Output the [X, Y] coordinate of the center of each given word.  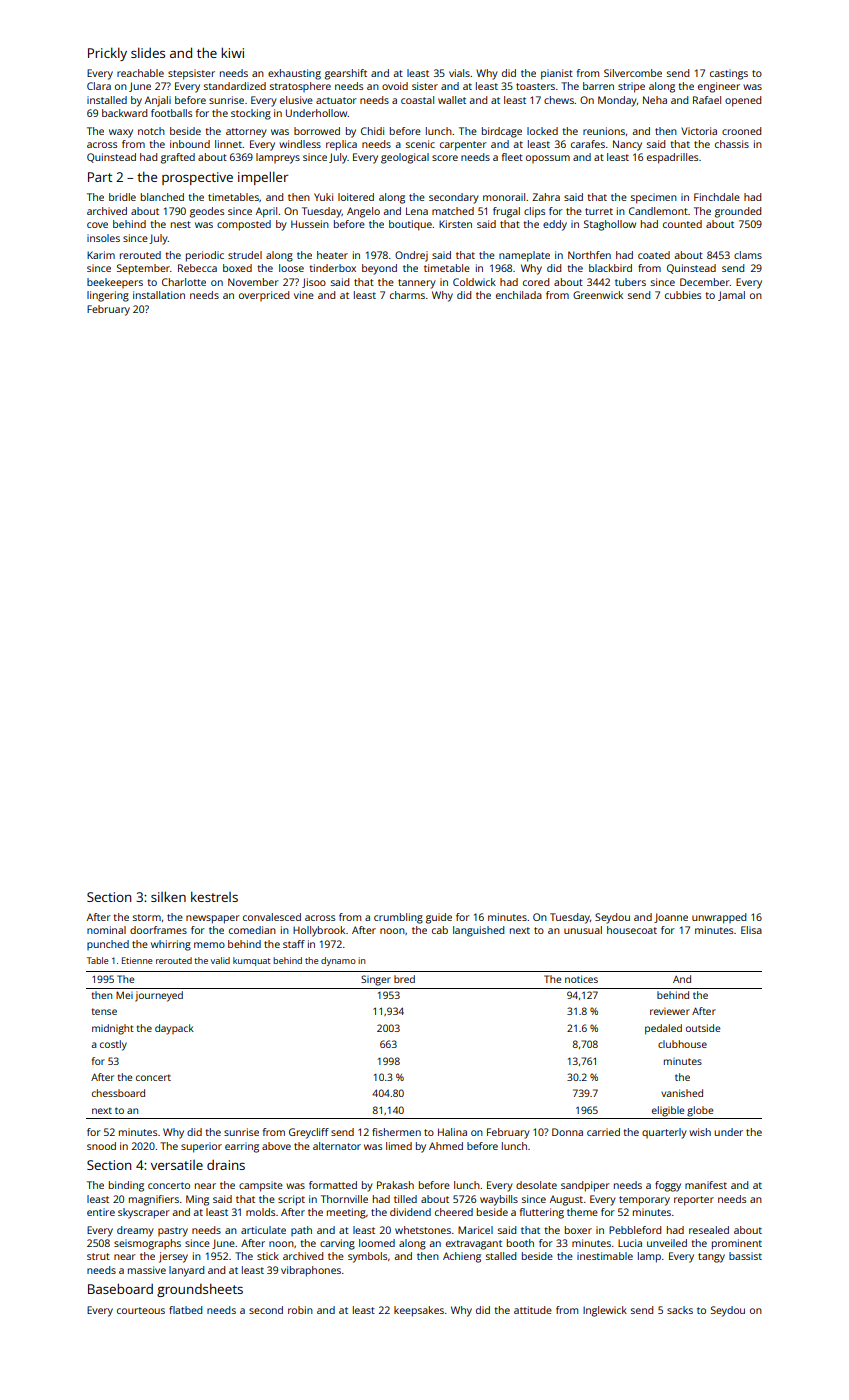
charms [407, 295]
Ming [197, 1200]
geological [405, 158]
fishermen [396, 1132]
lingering [108, 296]
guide [439, 918]
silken [168, 896]
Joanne [671, 918]
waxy [121, 133]
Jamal [731, 296]
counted [682, 224]
